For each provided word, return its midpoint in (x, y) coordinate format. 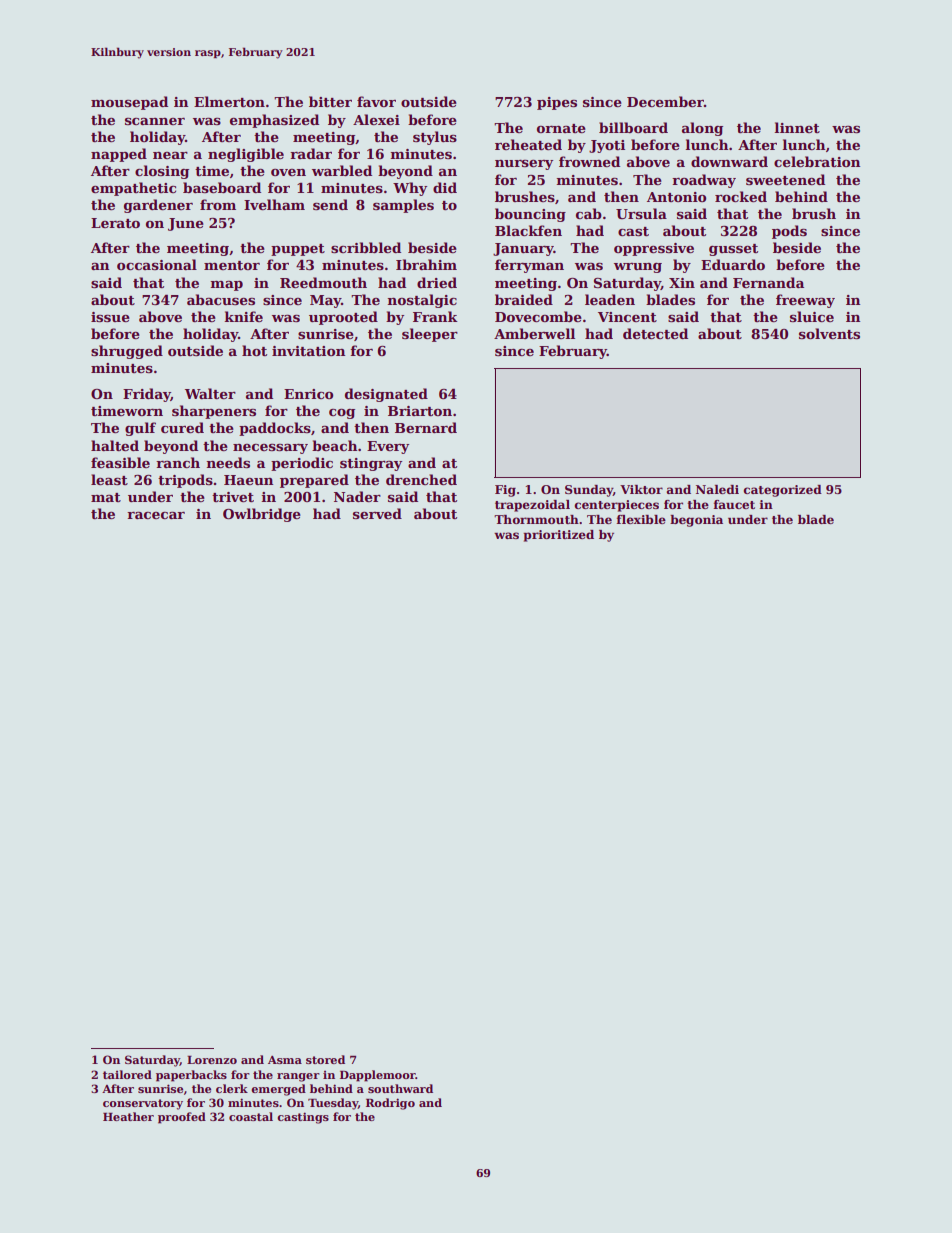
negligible (246, 155)
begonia (696, 521)
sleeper (430, 335)
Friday (147, 395)
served (377, 513)
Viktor (641, 489)
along (702, 129)
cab (589, 213)
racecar (156, 515)
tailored (127, 1074)
